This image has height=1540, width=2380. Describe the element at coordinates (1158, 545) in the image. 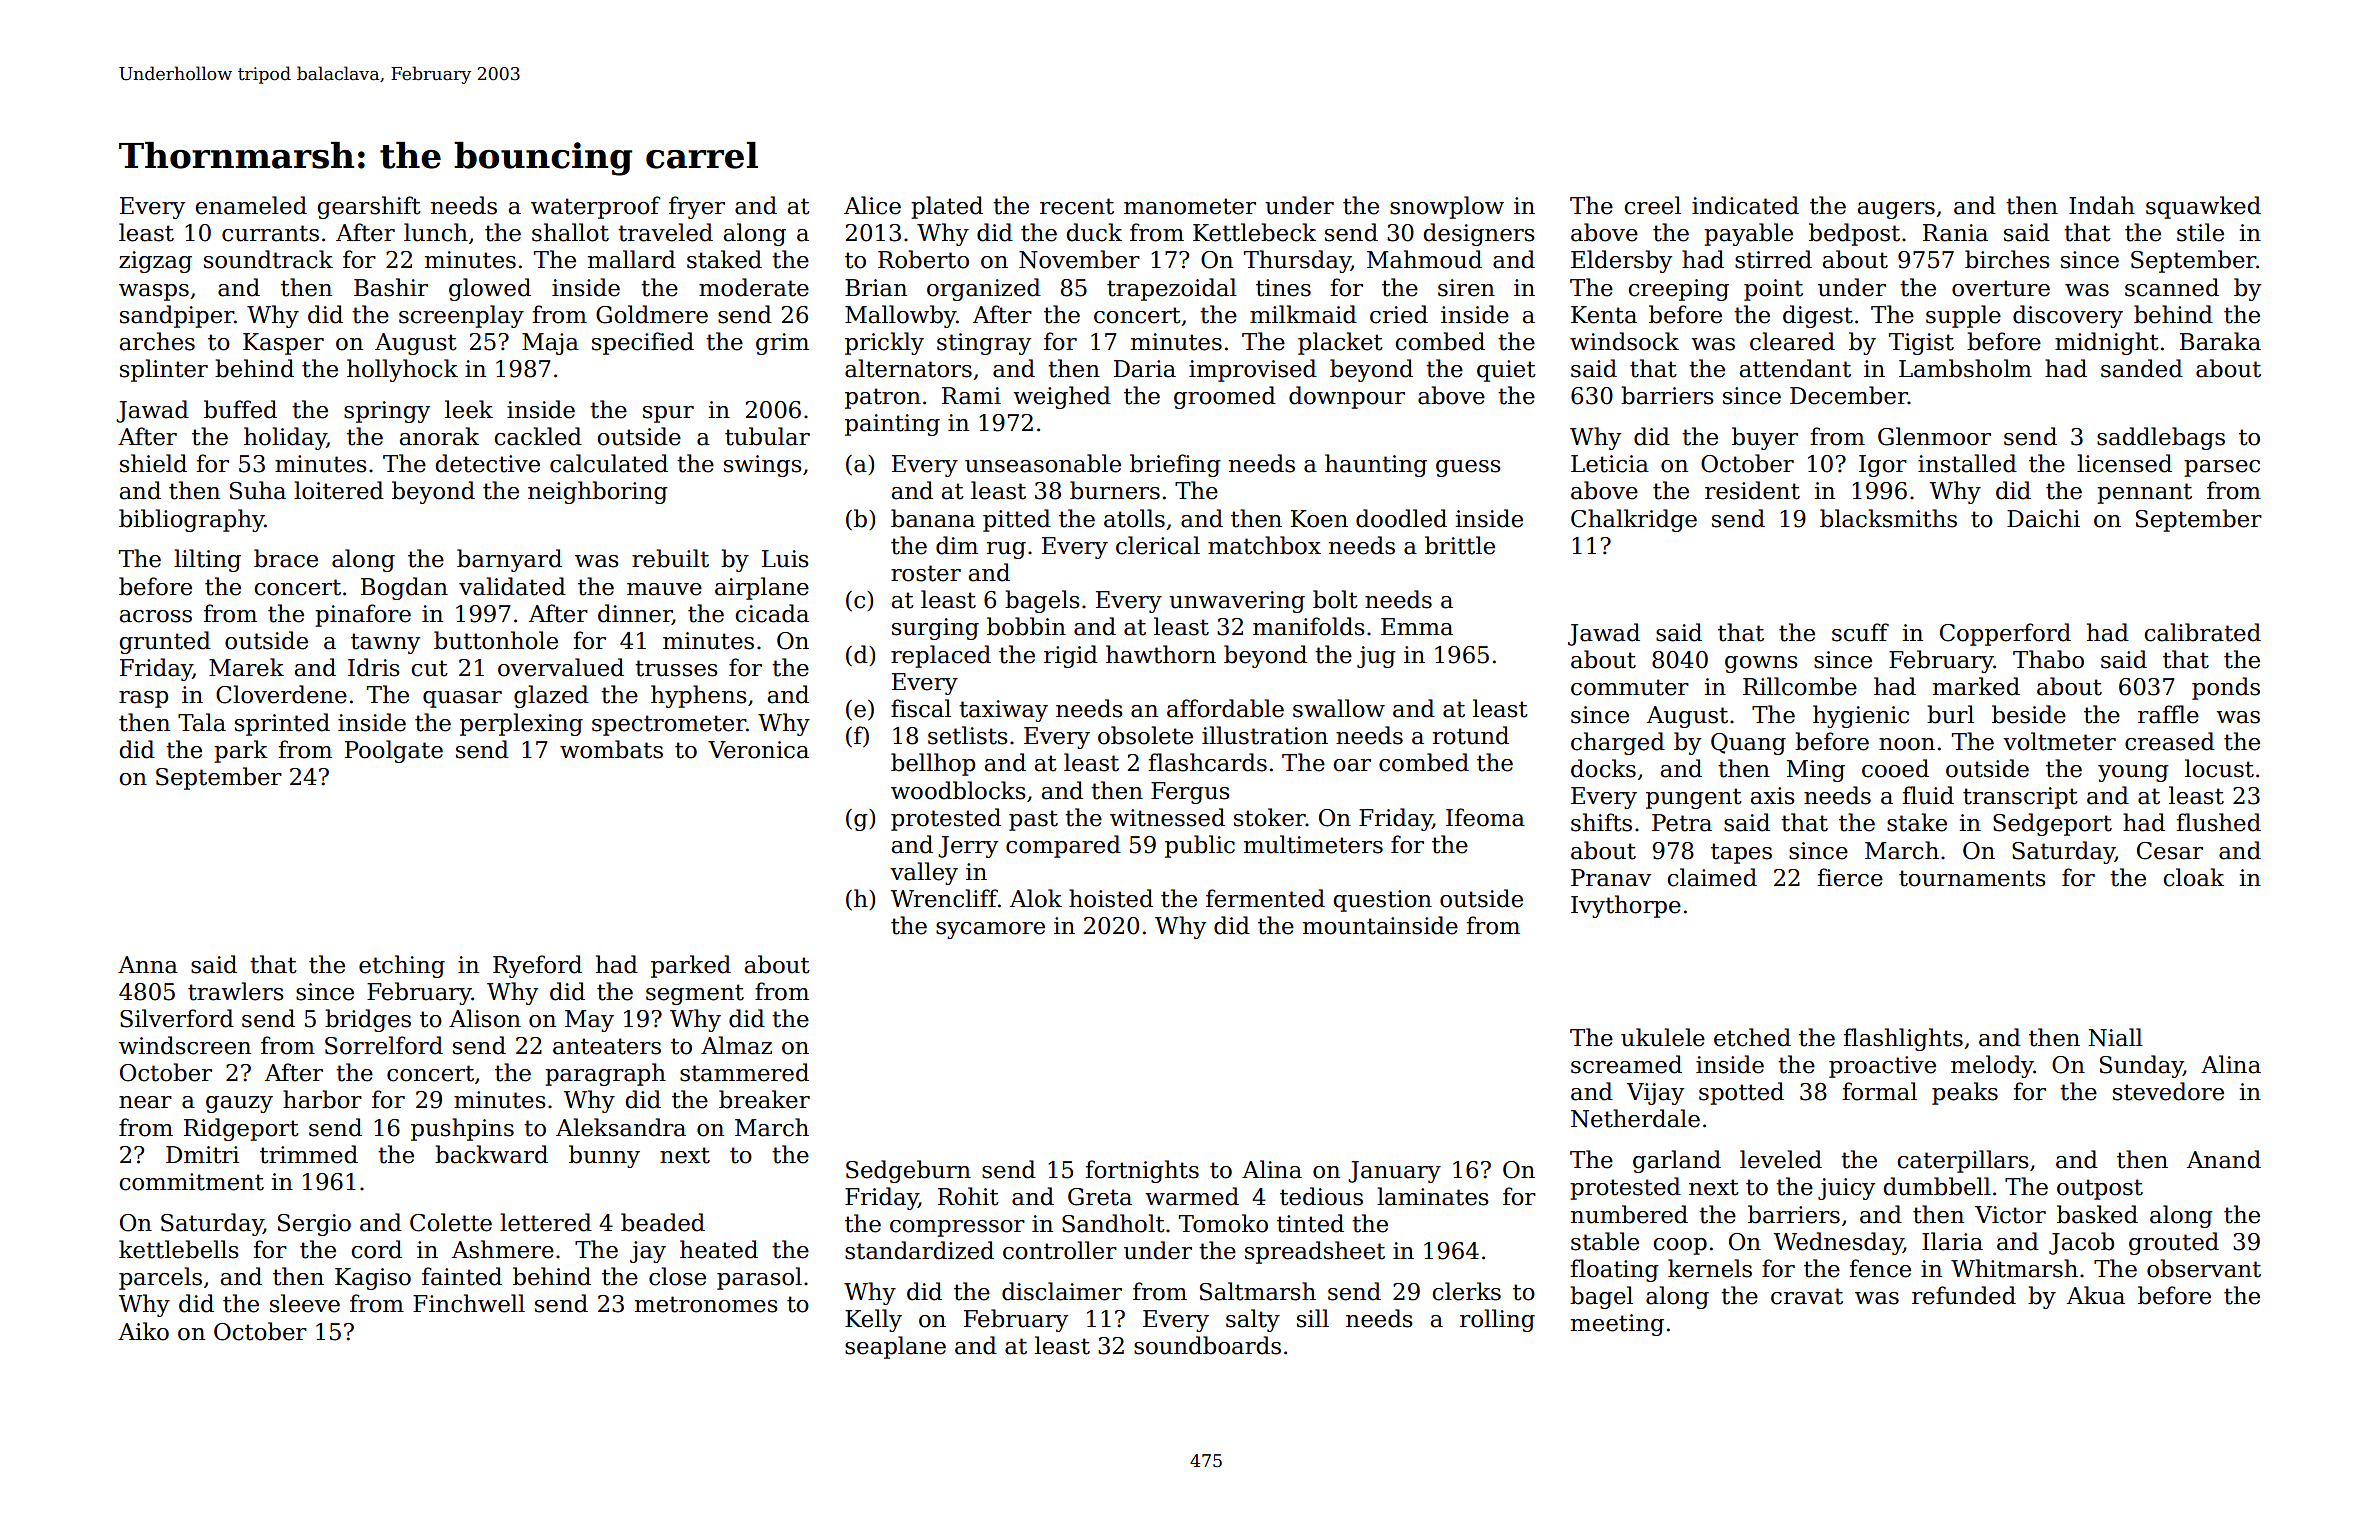

I see `clerical` at that location.
